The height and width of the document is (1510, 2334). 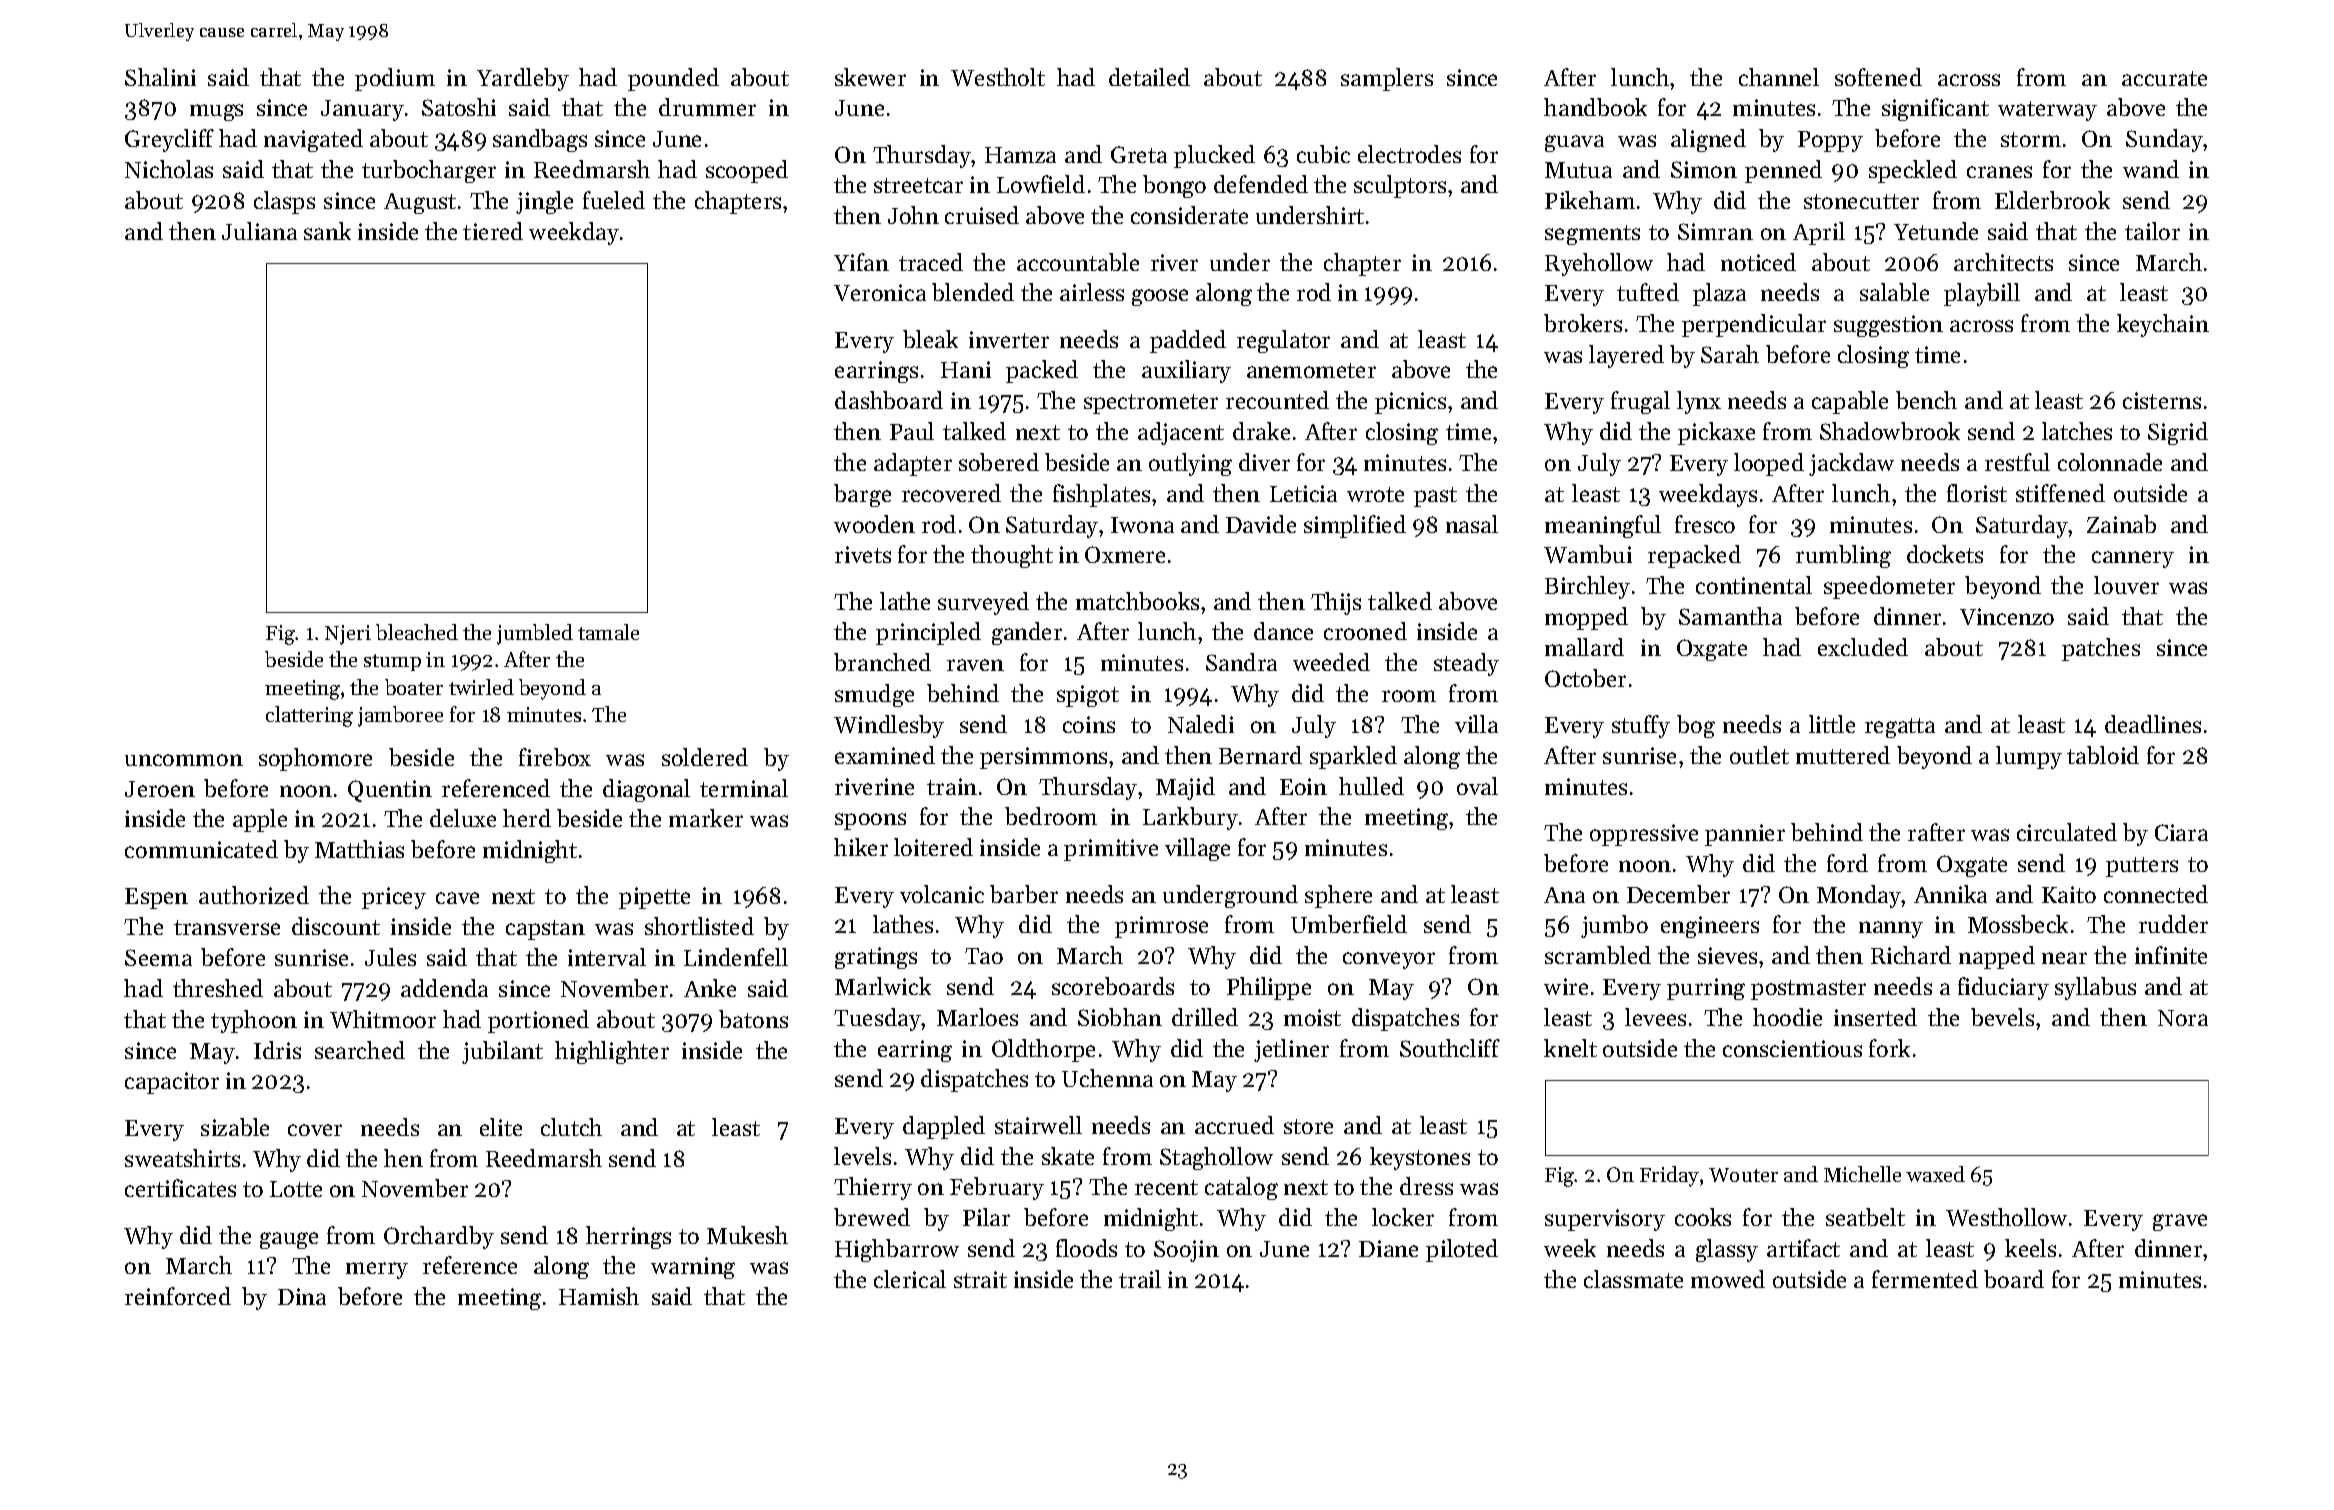 I want to click on John, so click(x=913, y=215).
